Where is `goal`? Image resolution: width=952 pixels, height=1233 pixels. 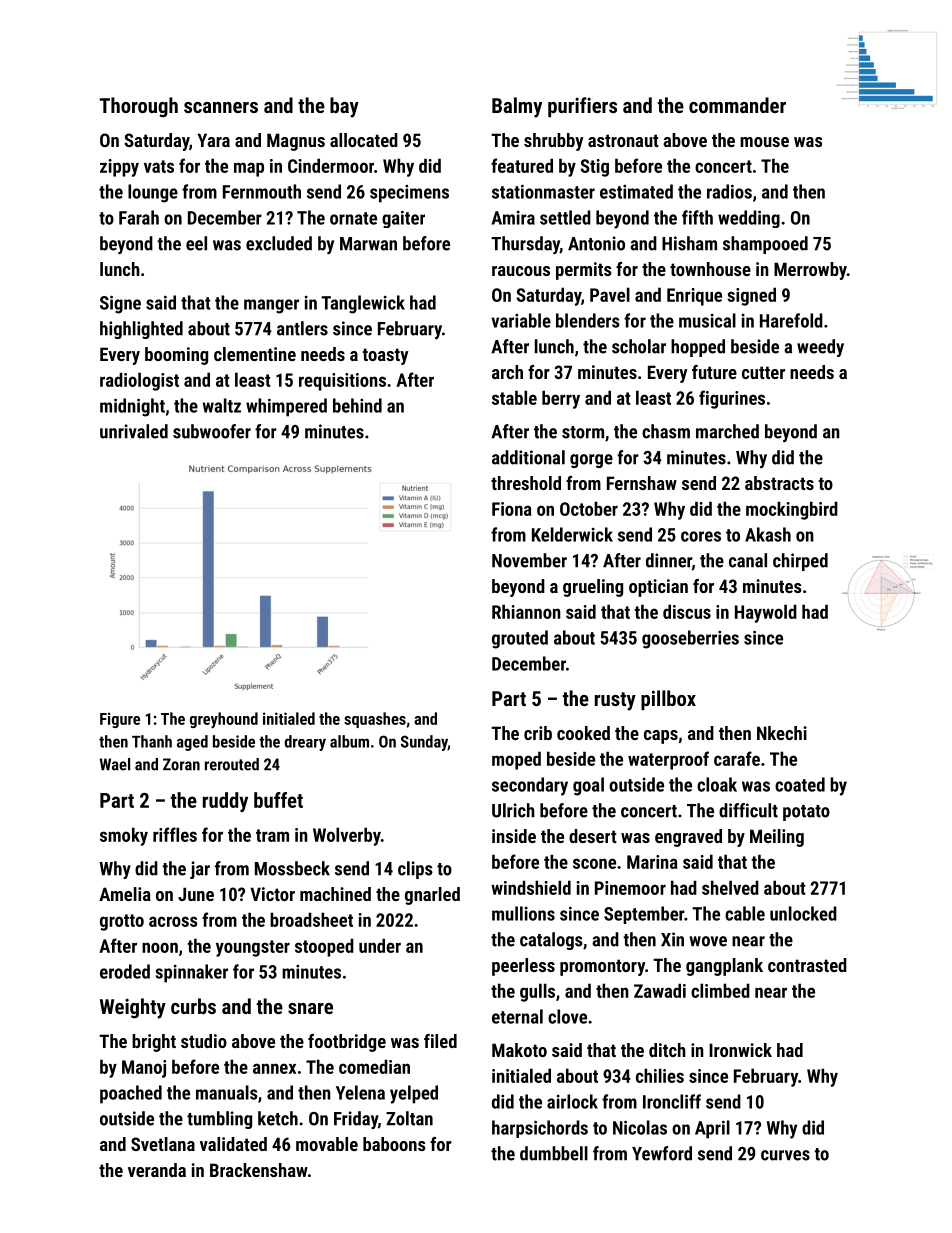
goal is located at coordinates (588, 786).
